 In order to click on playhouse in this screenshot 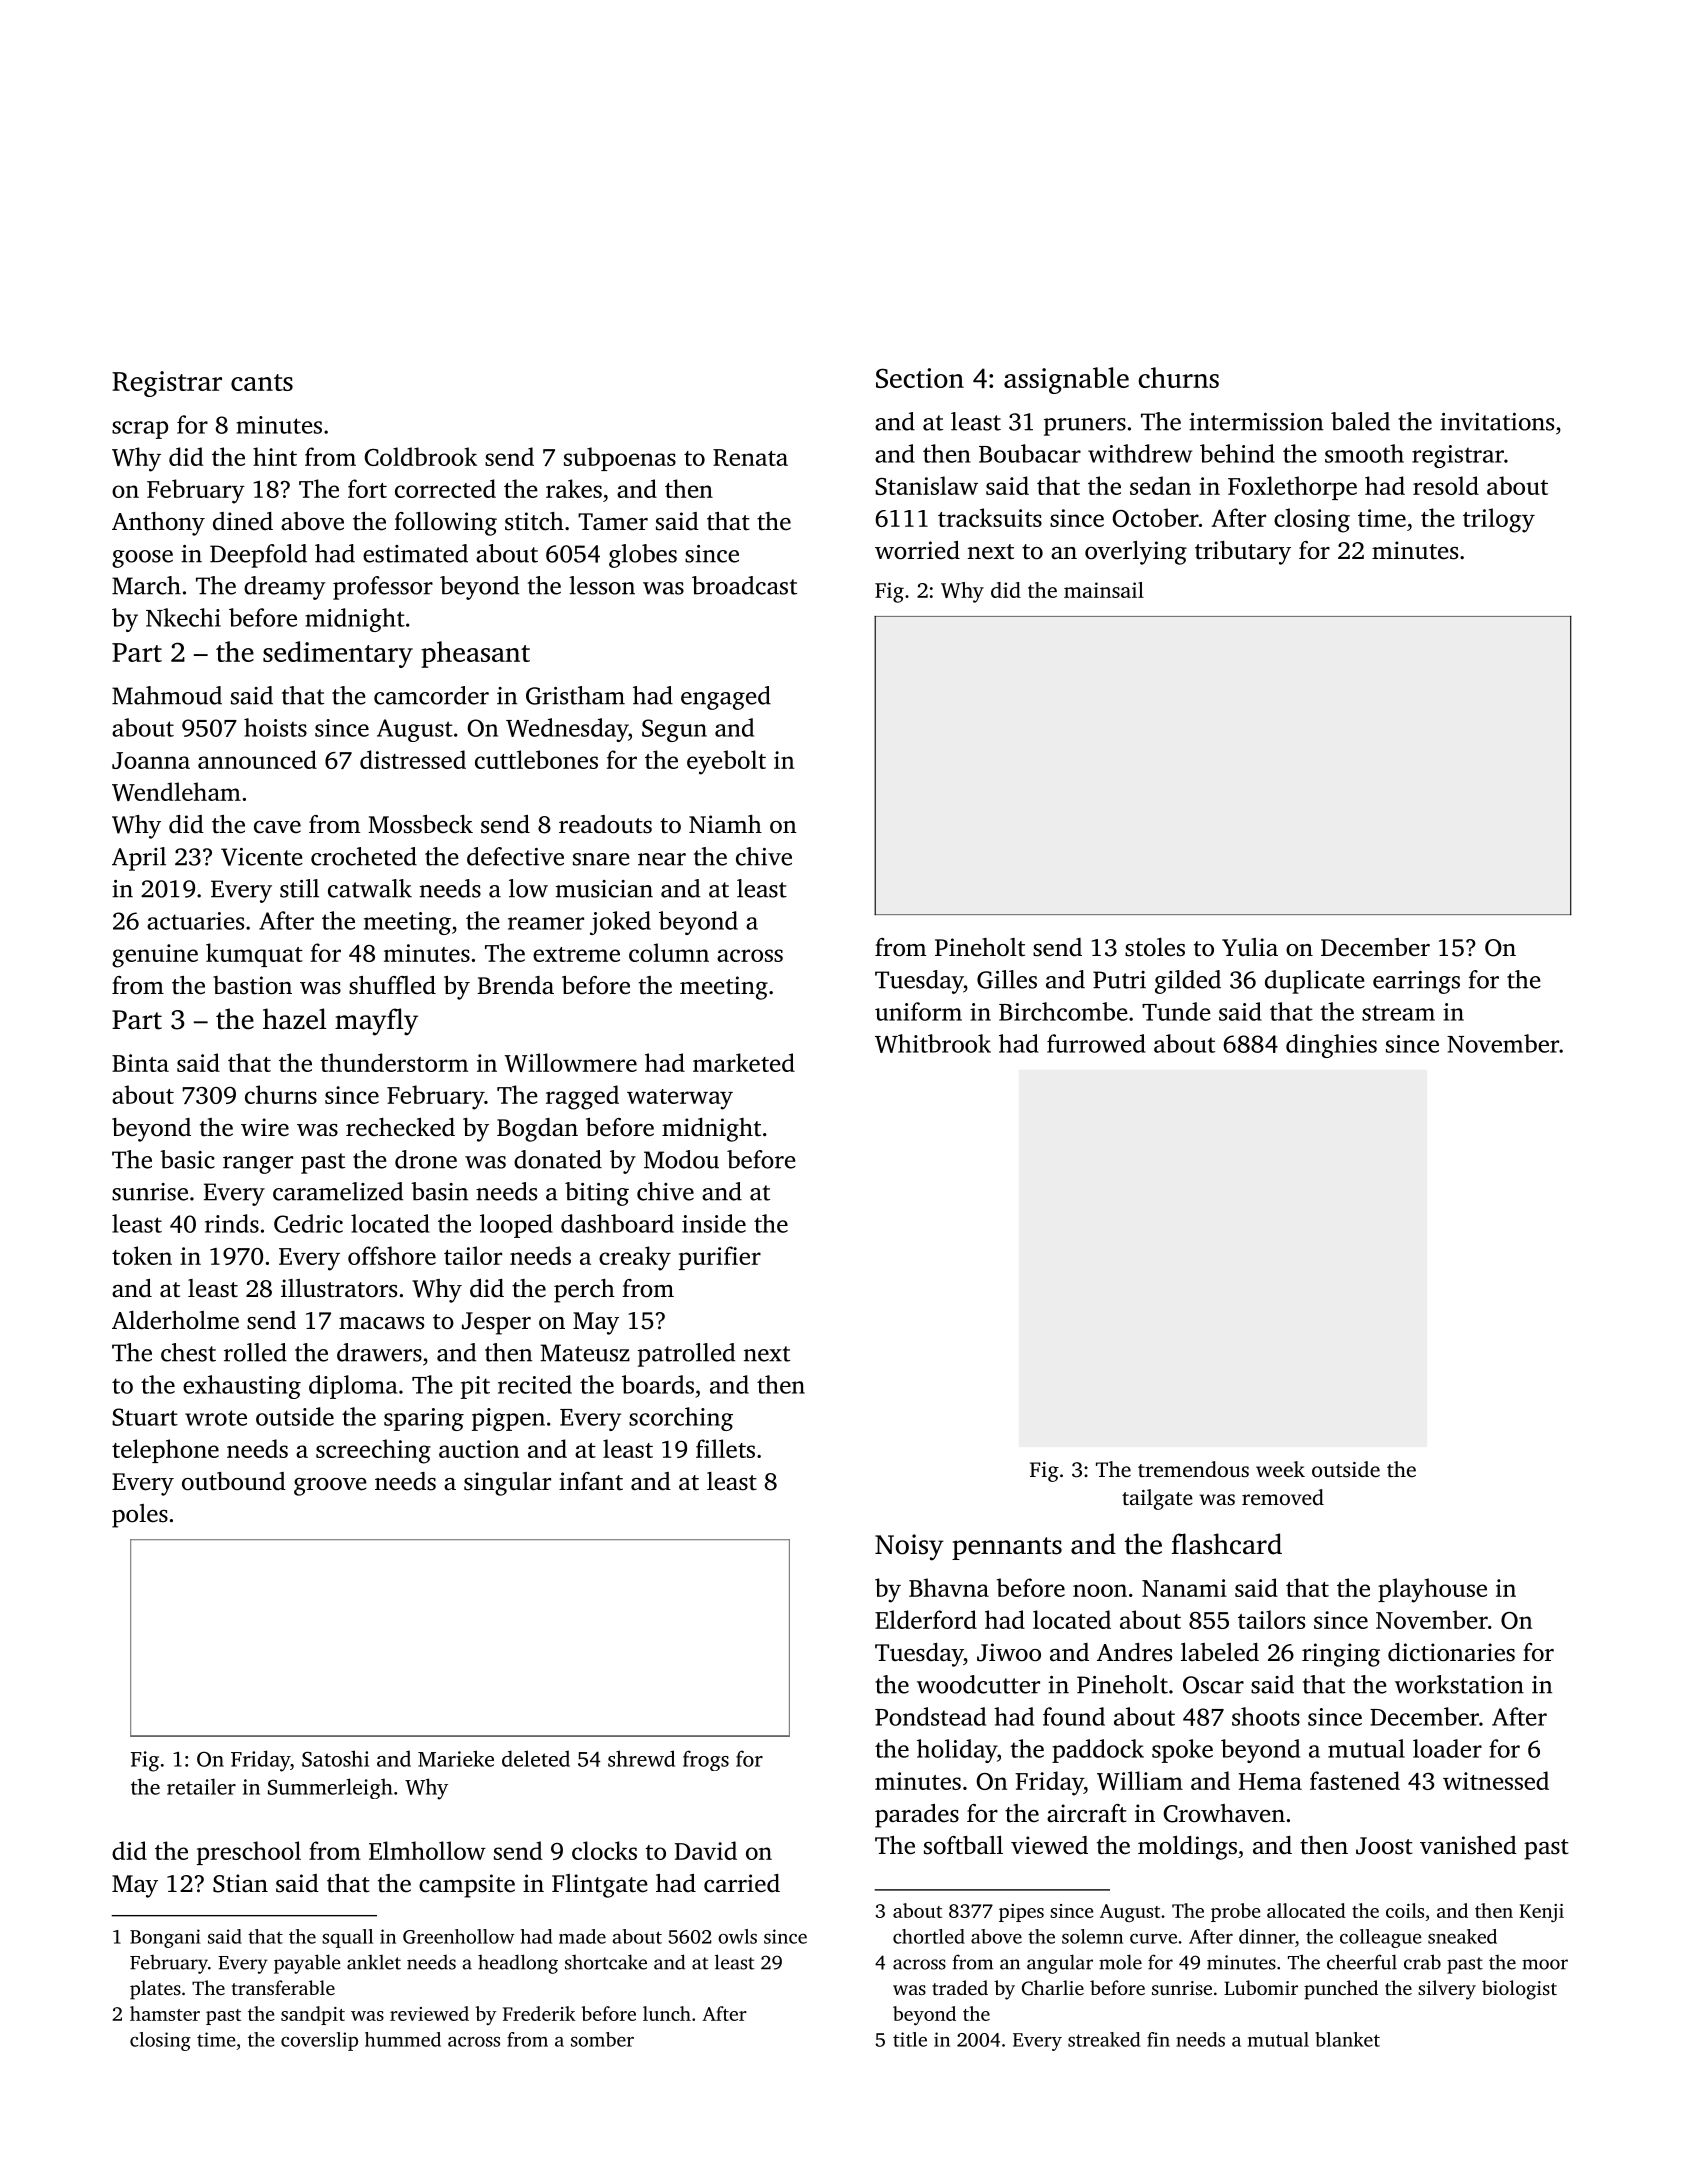, I will do `click(1432, 1590)`.
